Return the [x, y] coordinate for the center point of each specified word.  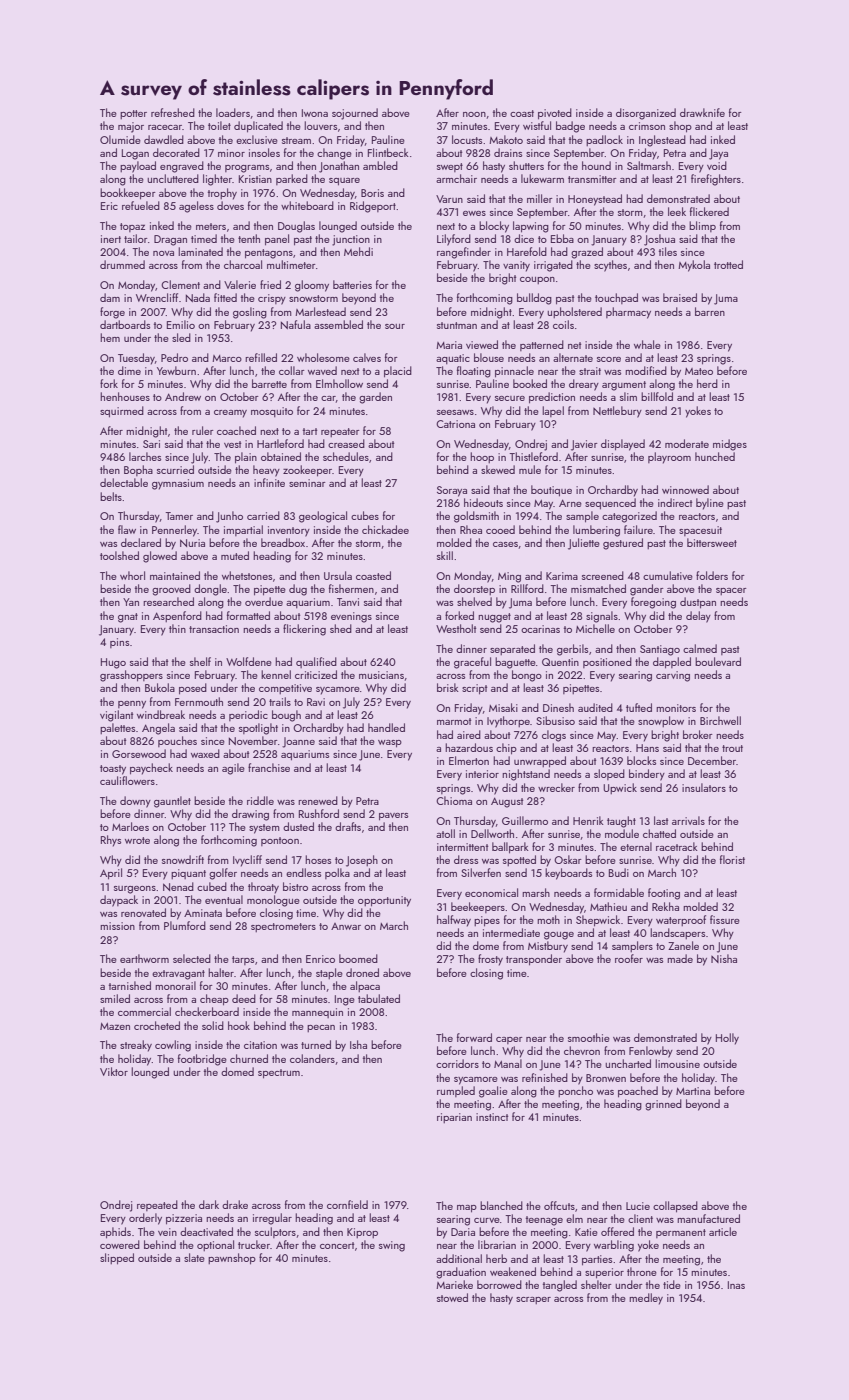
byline [710, 504]
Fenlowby [651, 1052]
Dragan [170, 240]
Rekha [665, 906]
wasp [390, 744]
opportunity [384, 901]
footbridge [202, 1060]
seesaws [455, 412]
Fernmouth [199, 701]
